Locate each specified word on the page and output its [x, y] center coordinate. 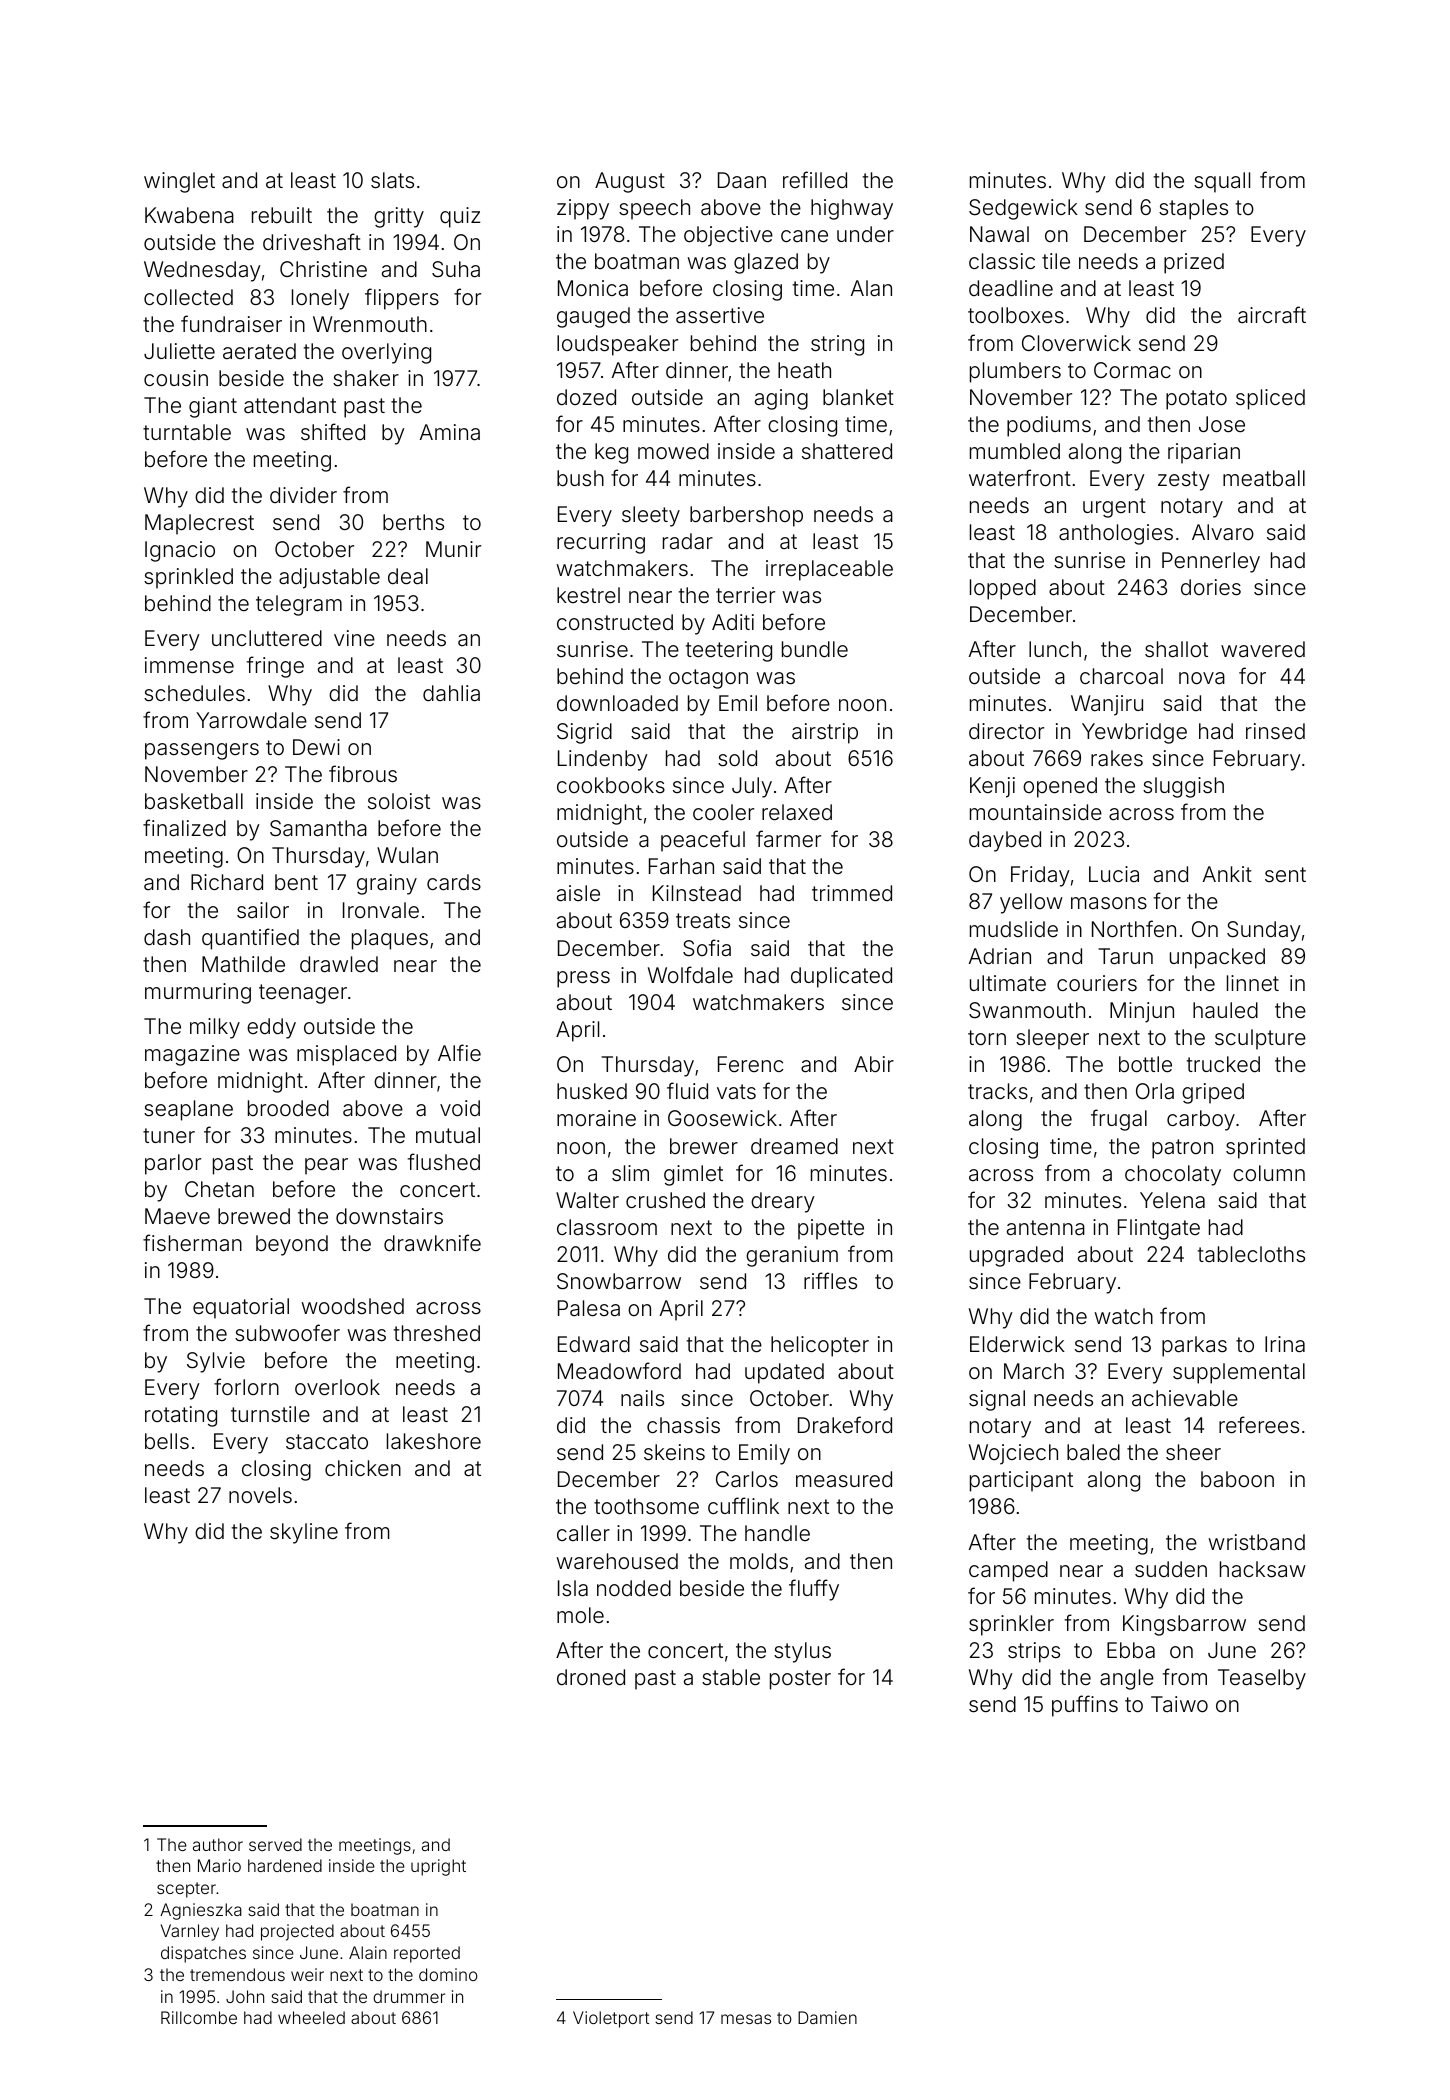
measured [844, 1479]
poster [800, 1680]
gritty [399, 217]
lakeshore [434, 1441]
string [837, 345]
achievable [1185, 1398]
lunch [1055, 649]
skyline [304, 1533]
